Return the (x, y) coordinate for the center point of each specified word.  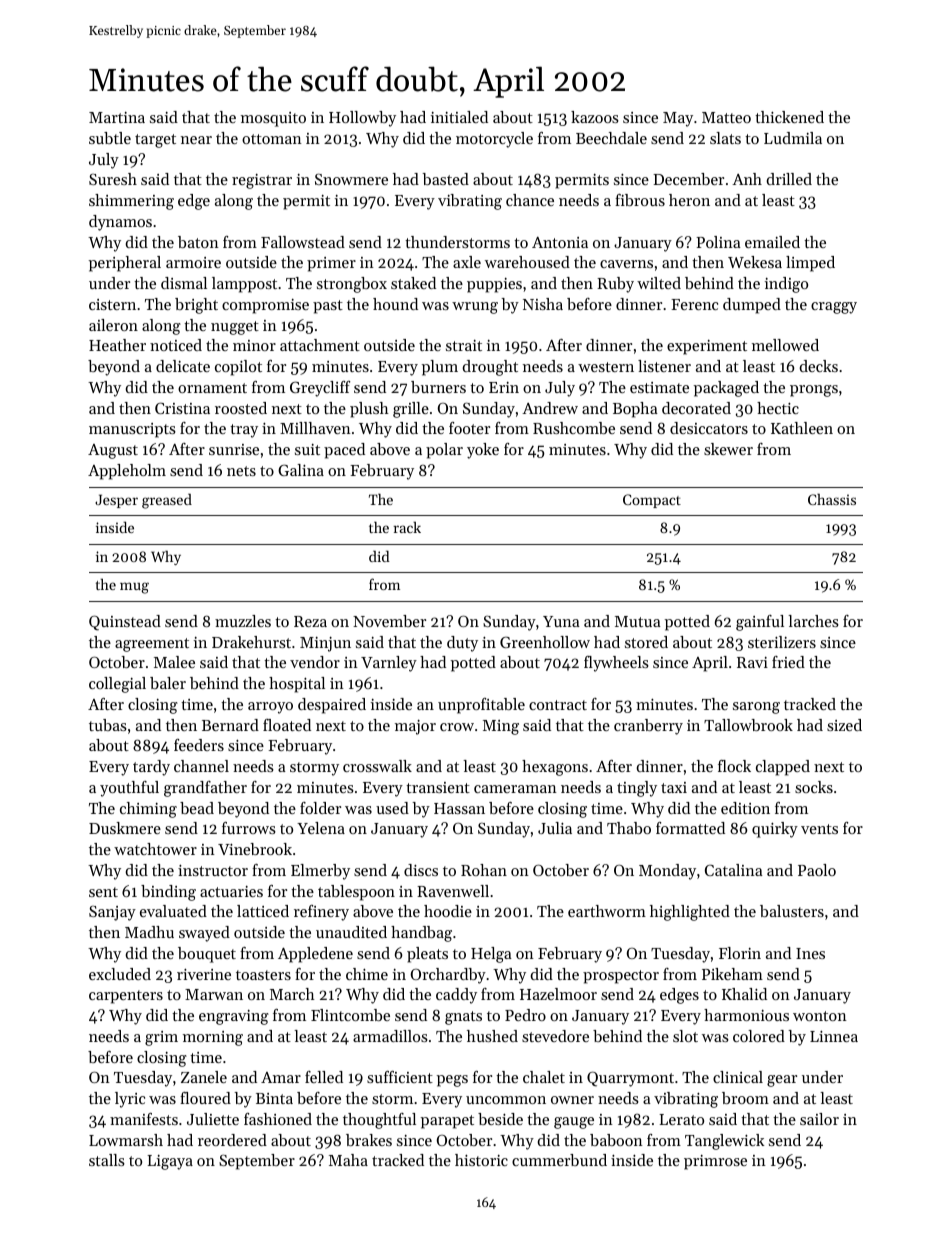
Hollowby (362, 119)
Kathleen (802, 428)
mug (134, 588)
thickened (789, 117)
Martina (117, 117)
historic (481, 1160)
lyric (130, 1100)
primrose (715, 1162)
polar (444, 451)
